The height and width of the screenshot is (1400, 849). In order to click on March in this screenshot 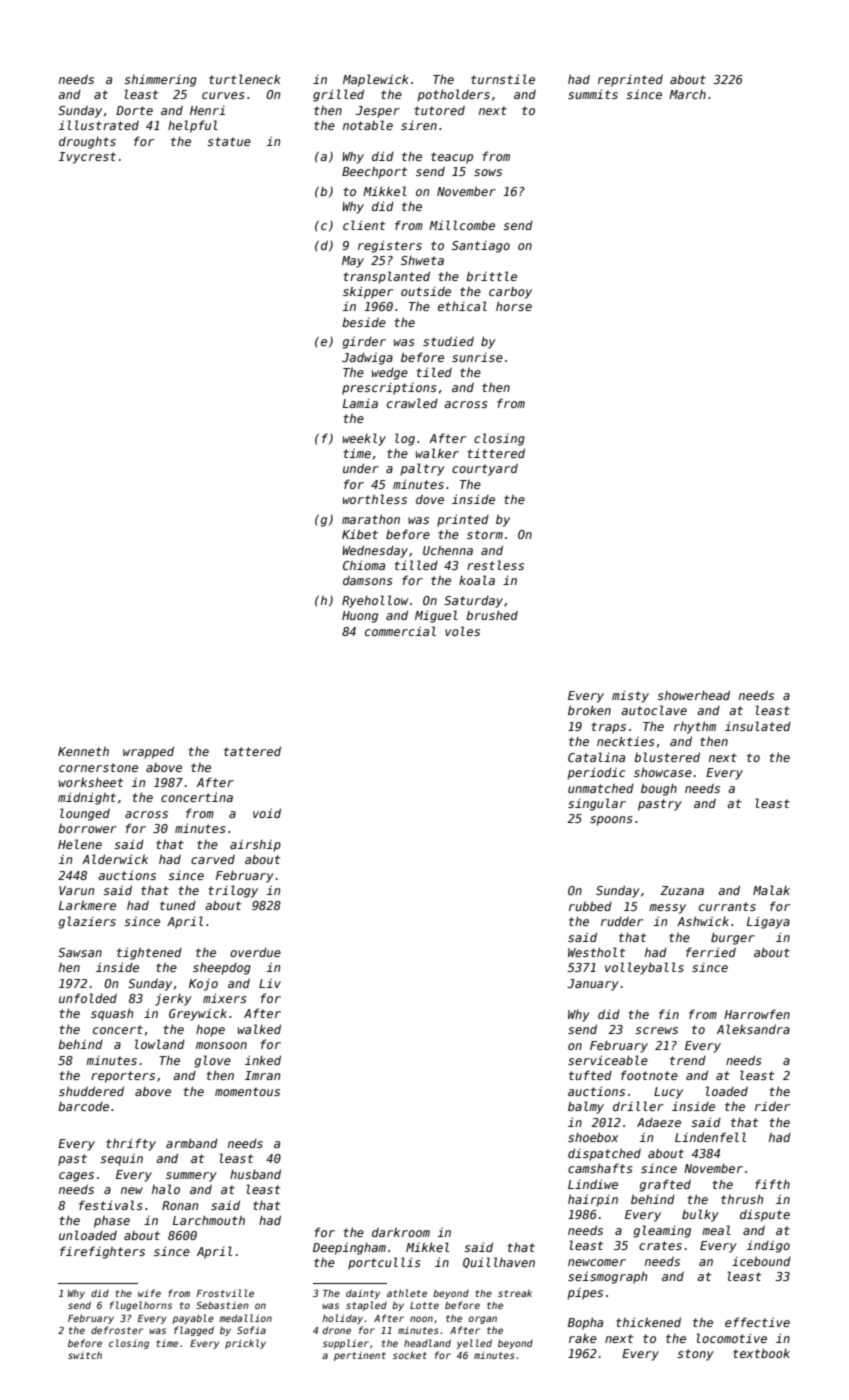, I will do `click(687, 94)`.
